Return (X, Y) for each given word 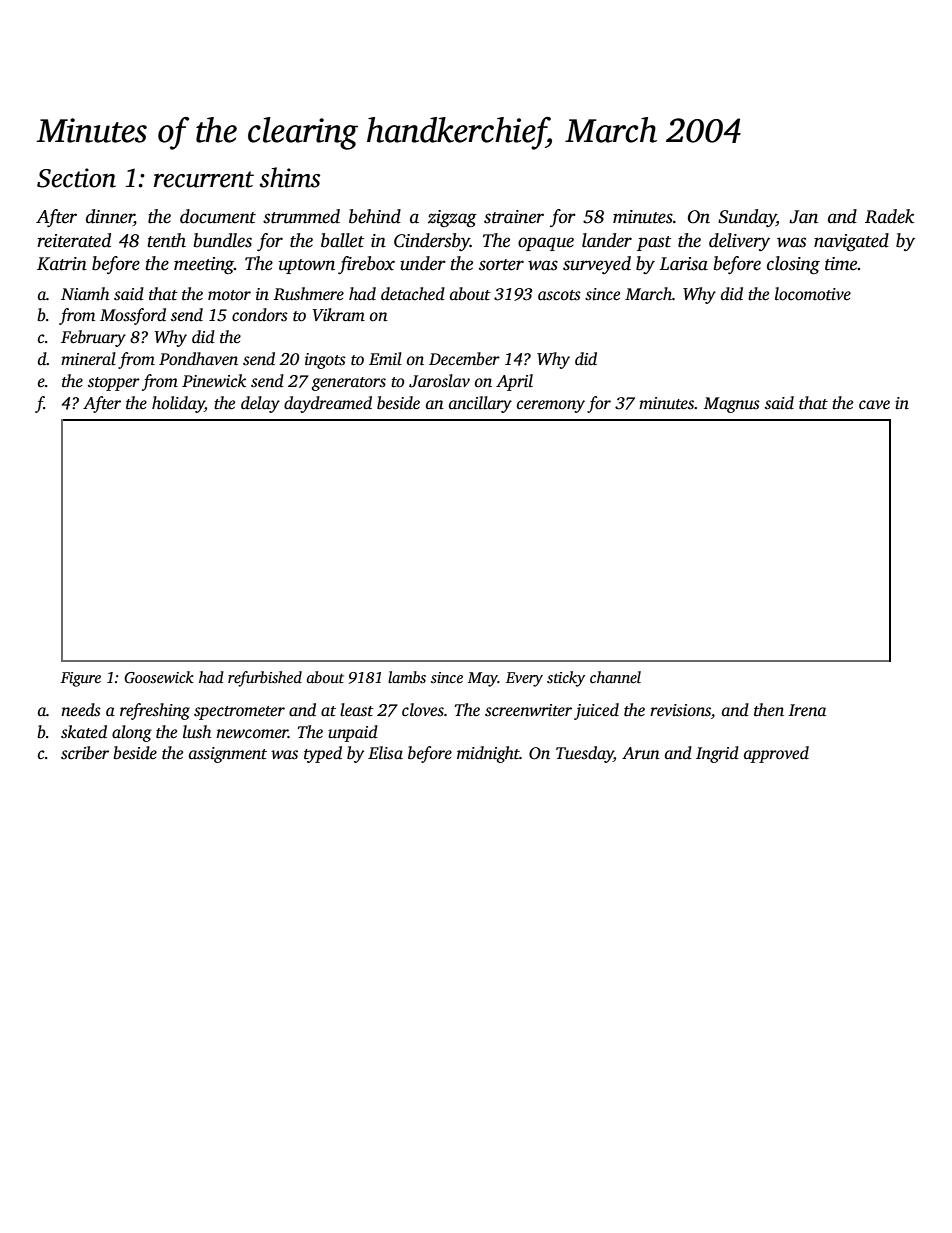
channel (615, 677)
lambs (407, 677)
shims (290, 177)
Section (76, 178)
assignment (228, 755)
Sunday (747, 218)
